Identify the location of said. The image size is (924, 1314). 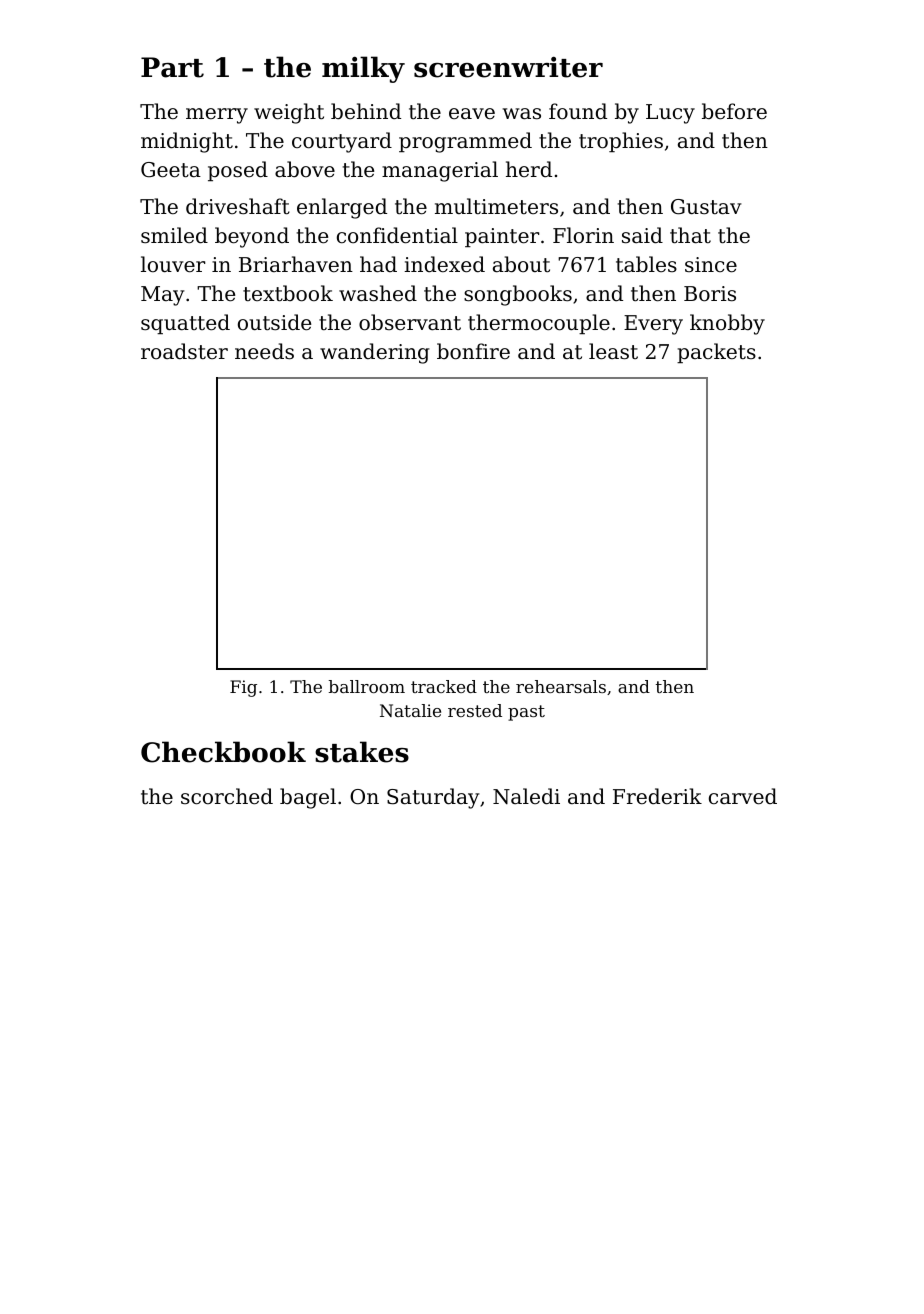
(642, 235).
